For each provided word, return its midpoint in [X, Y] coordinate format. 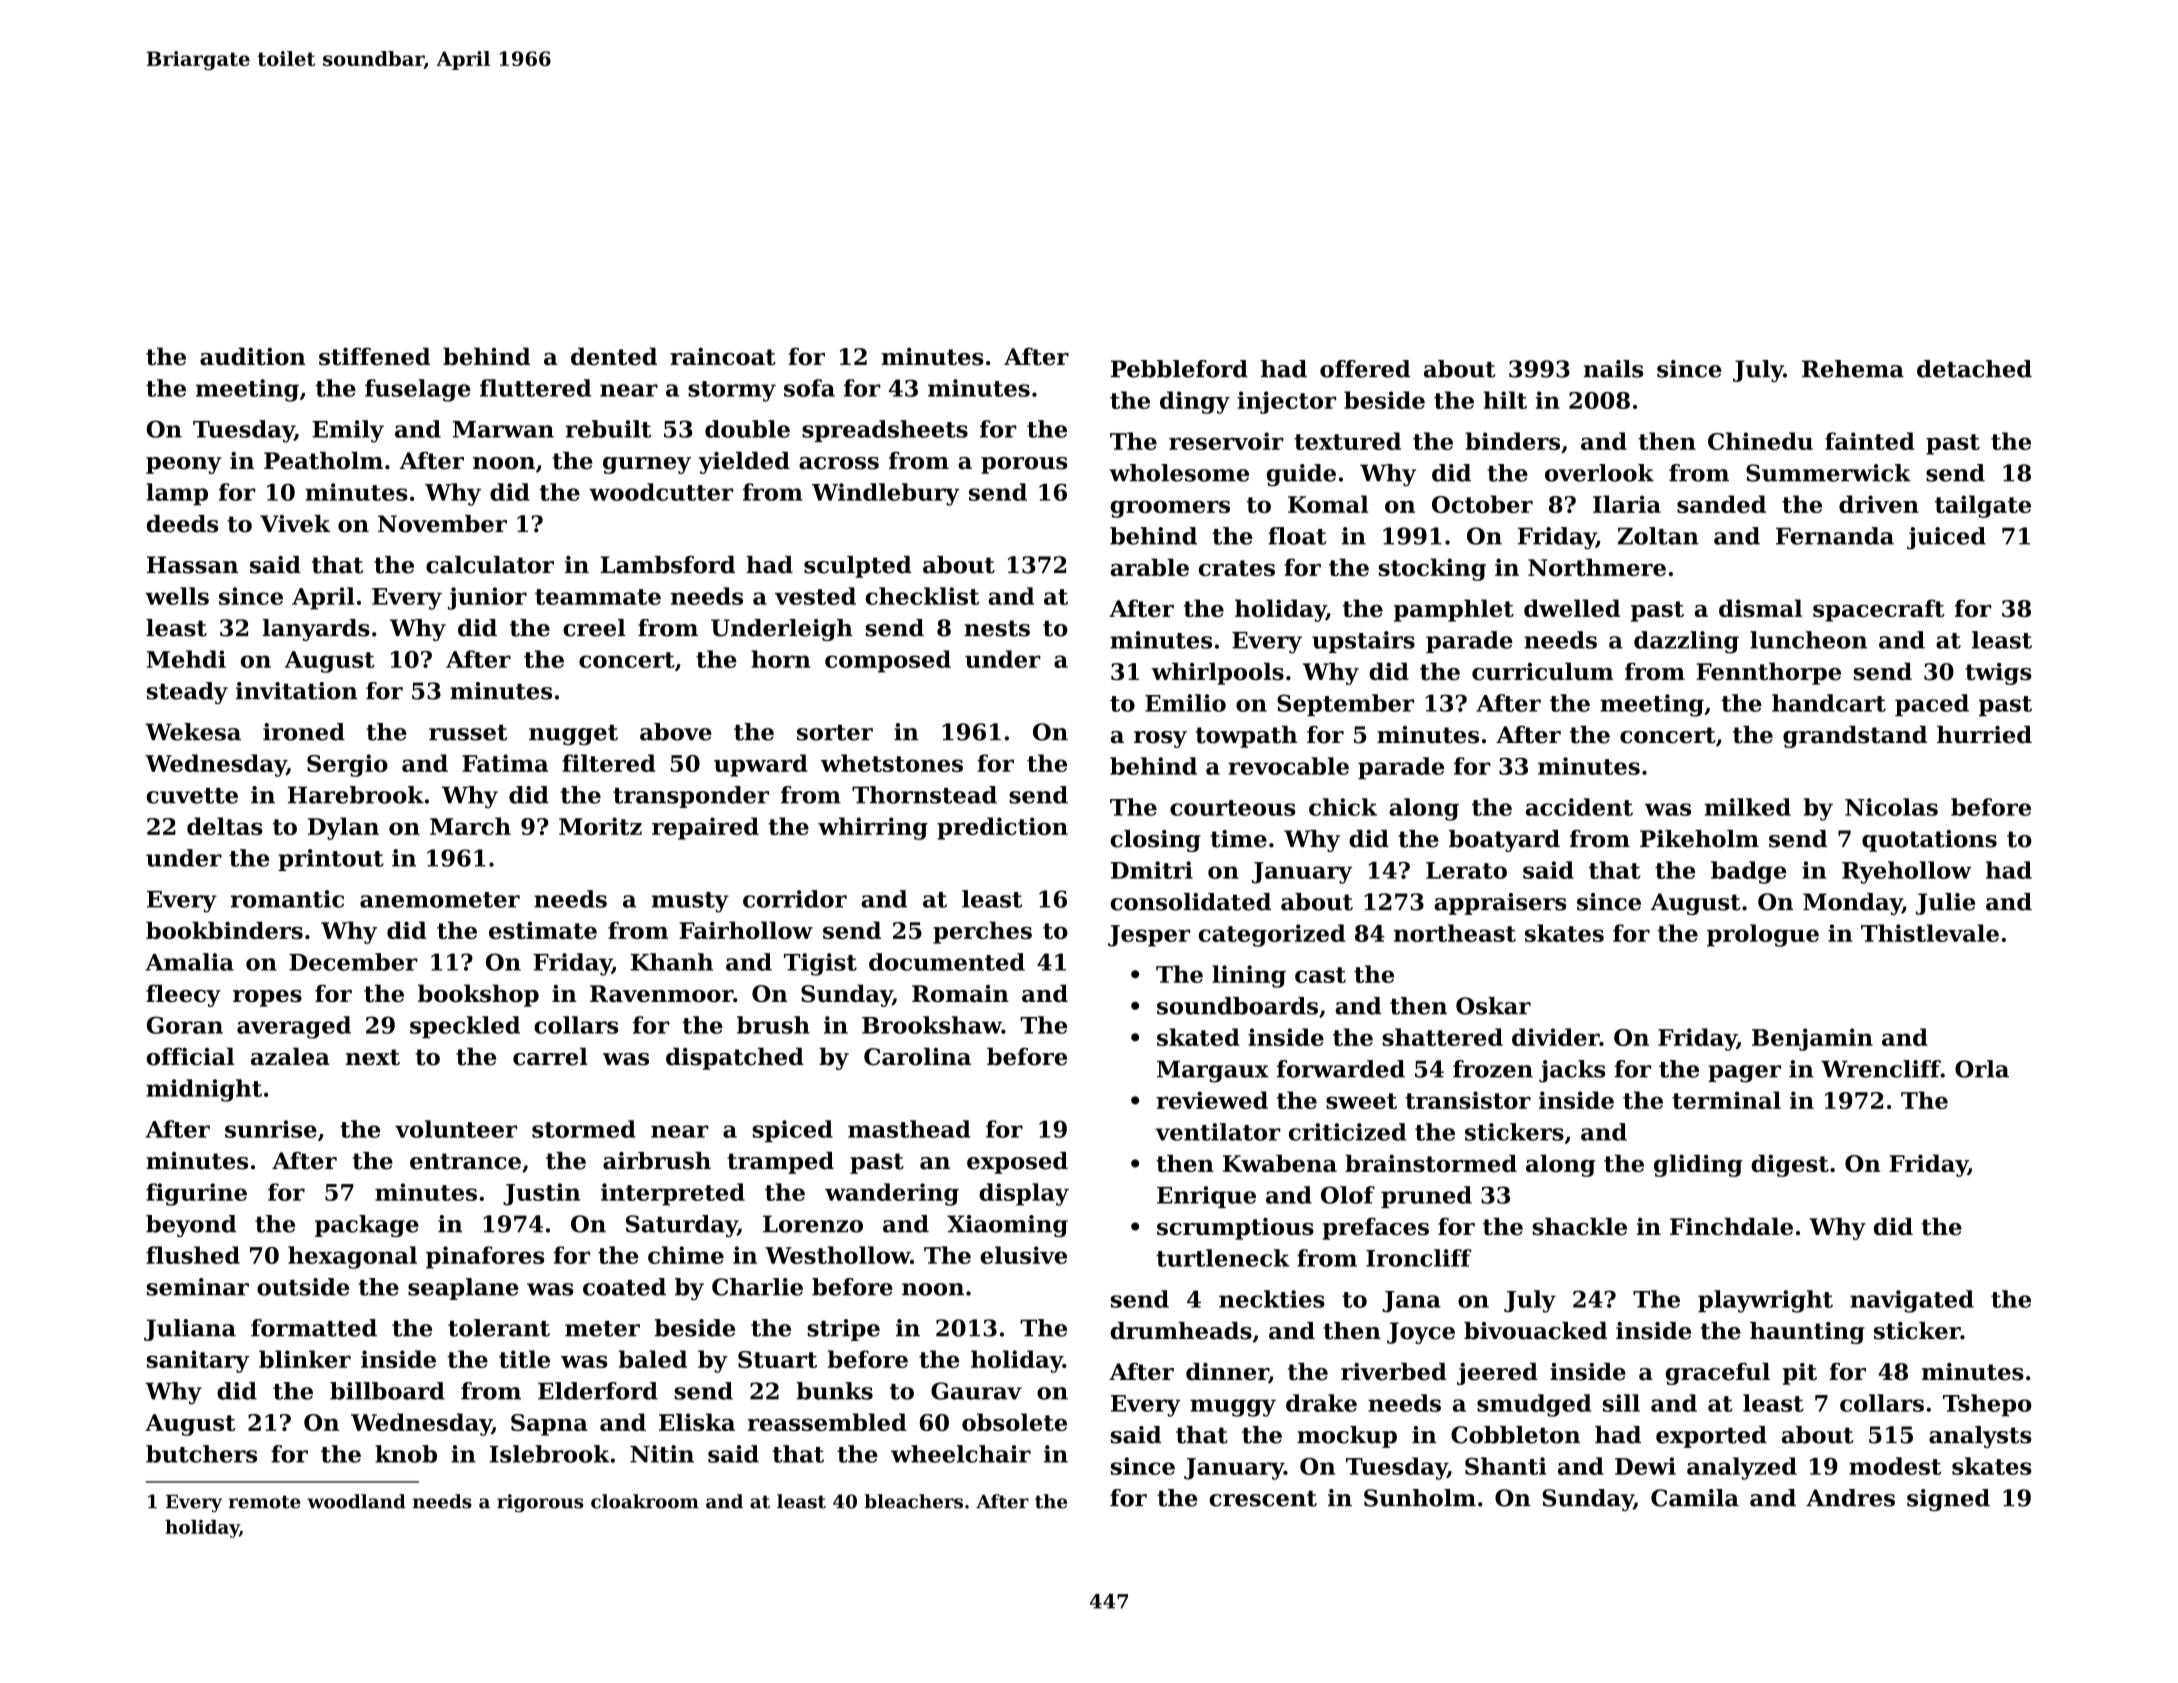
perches [982, 932]
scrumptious [1235, 1228]
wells [177, 596]
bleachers [913, 1501]
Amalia [189, 962]
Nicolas [1891, 807]
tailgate [1983, 506]
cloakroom [645, 1501]
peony [184, 465]
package [367, 1226]
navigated [1912, 1301]
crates [1237, 568]
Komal [1328, 504]
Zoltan [1658, 536]
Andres [1850, 1498]
